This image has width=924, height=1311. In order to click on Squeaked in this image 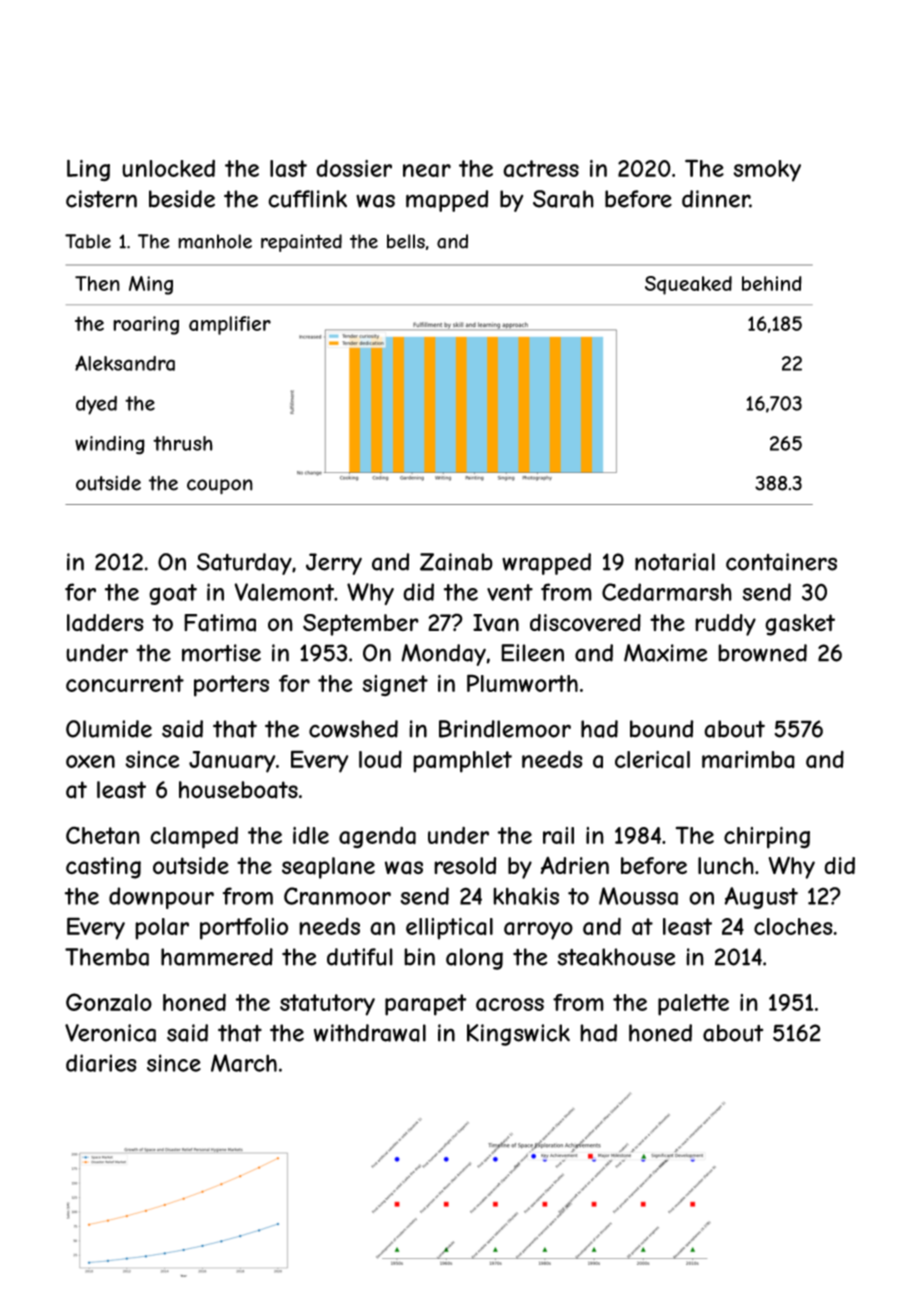, I will do `click(688, 285)`.
